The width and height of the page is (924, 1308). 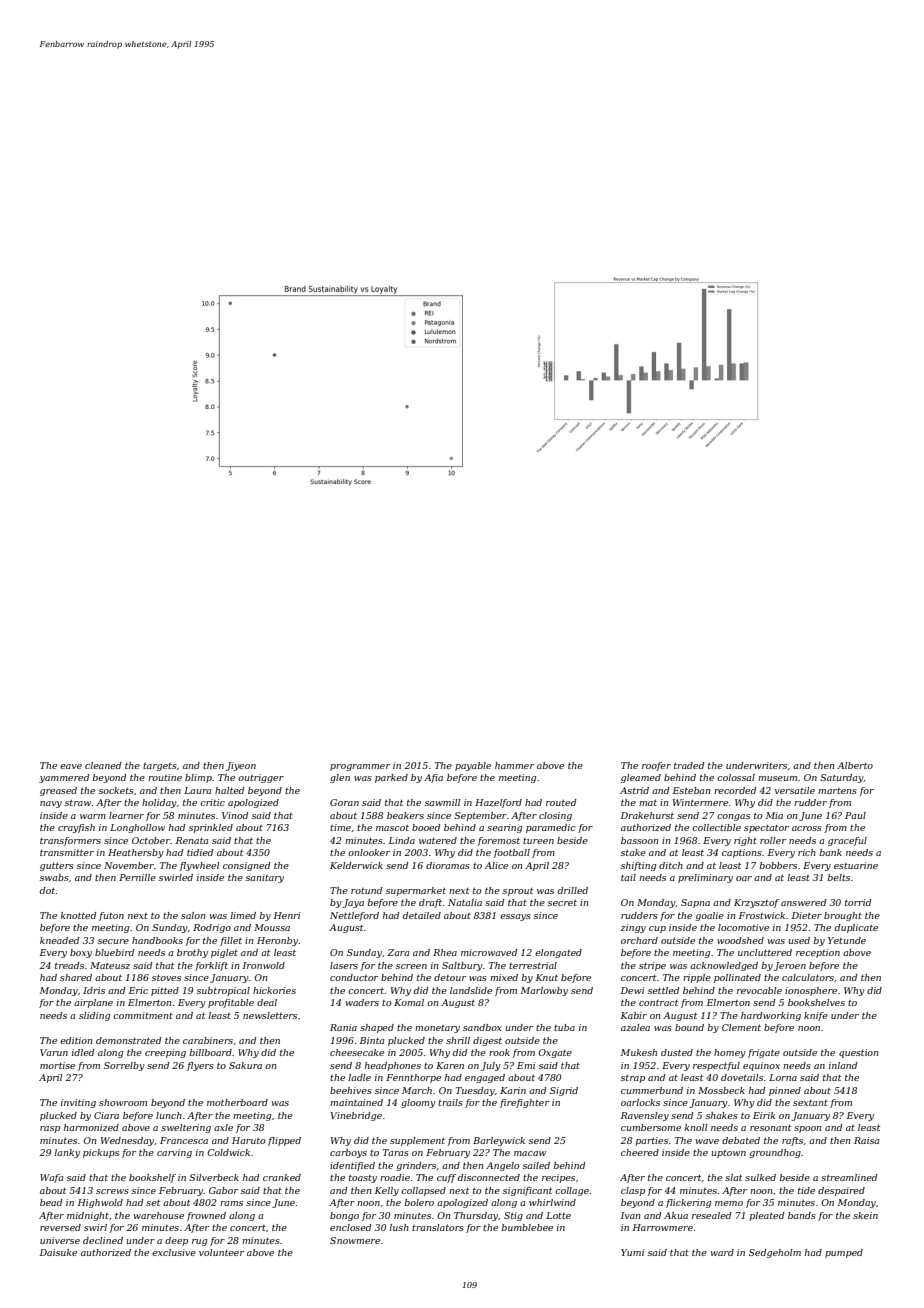 I want to click on volunteer, so click(x=221, y=1252).
